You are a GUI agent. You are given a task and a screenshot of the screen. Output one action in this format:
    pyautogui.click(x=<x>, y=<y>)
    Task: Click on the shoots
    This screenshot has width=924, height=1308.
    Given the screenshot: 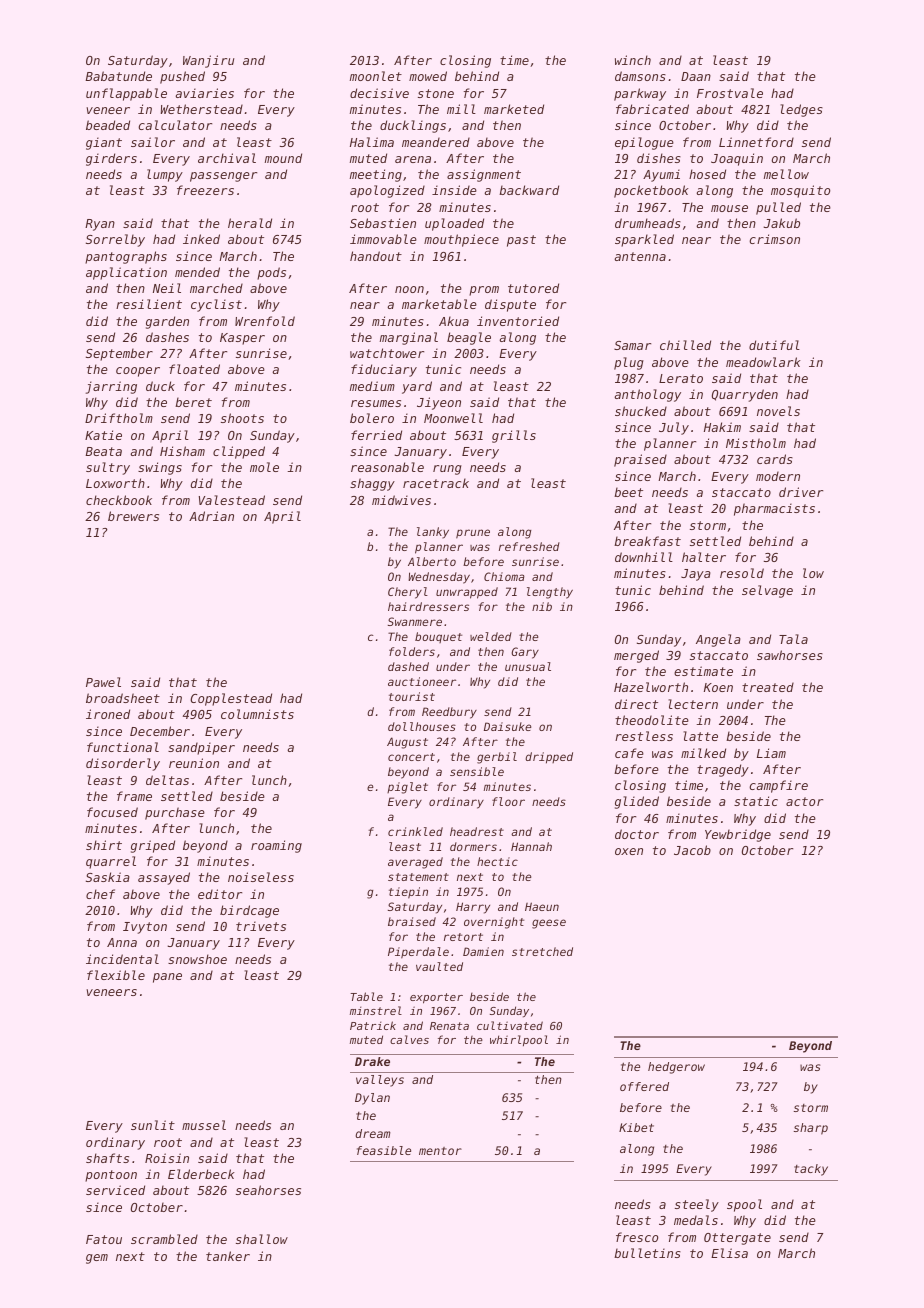 What is the action you would take?
    pyautogui.click(x=242, y=418)
